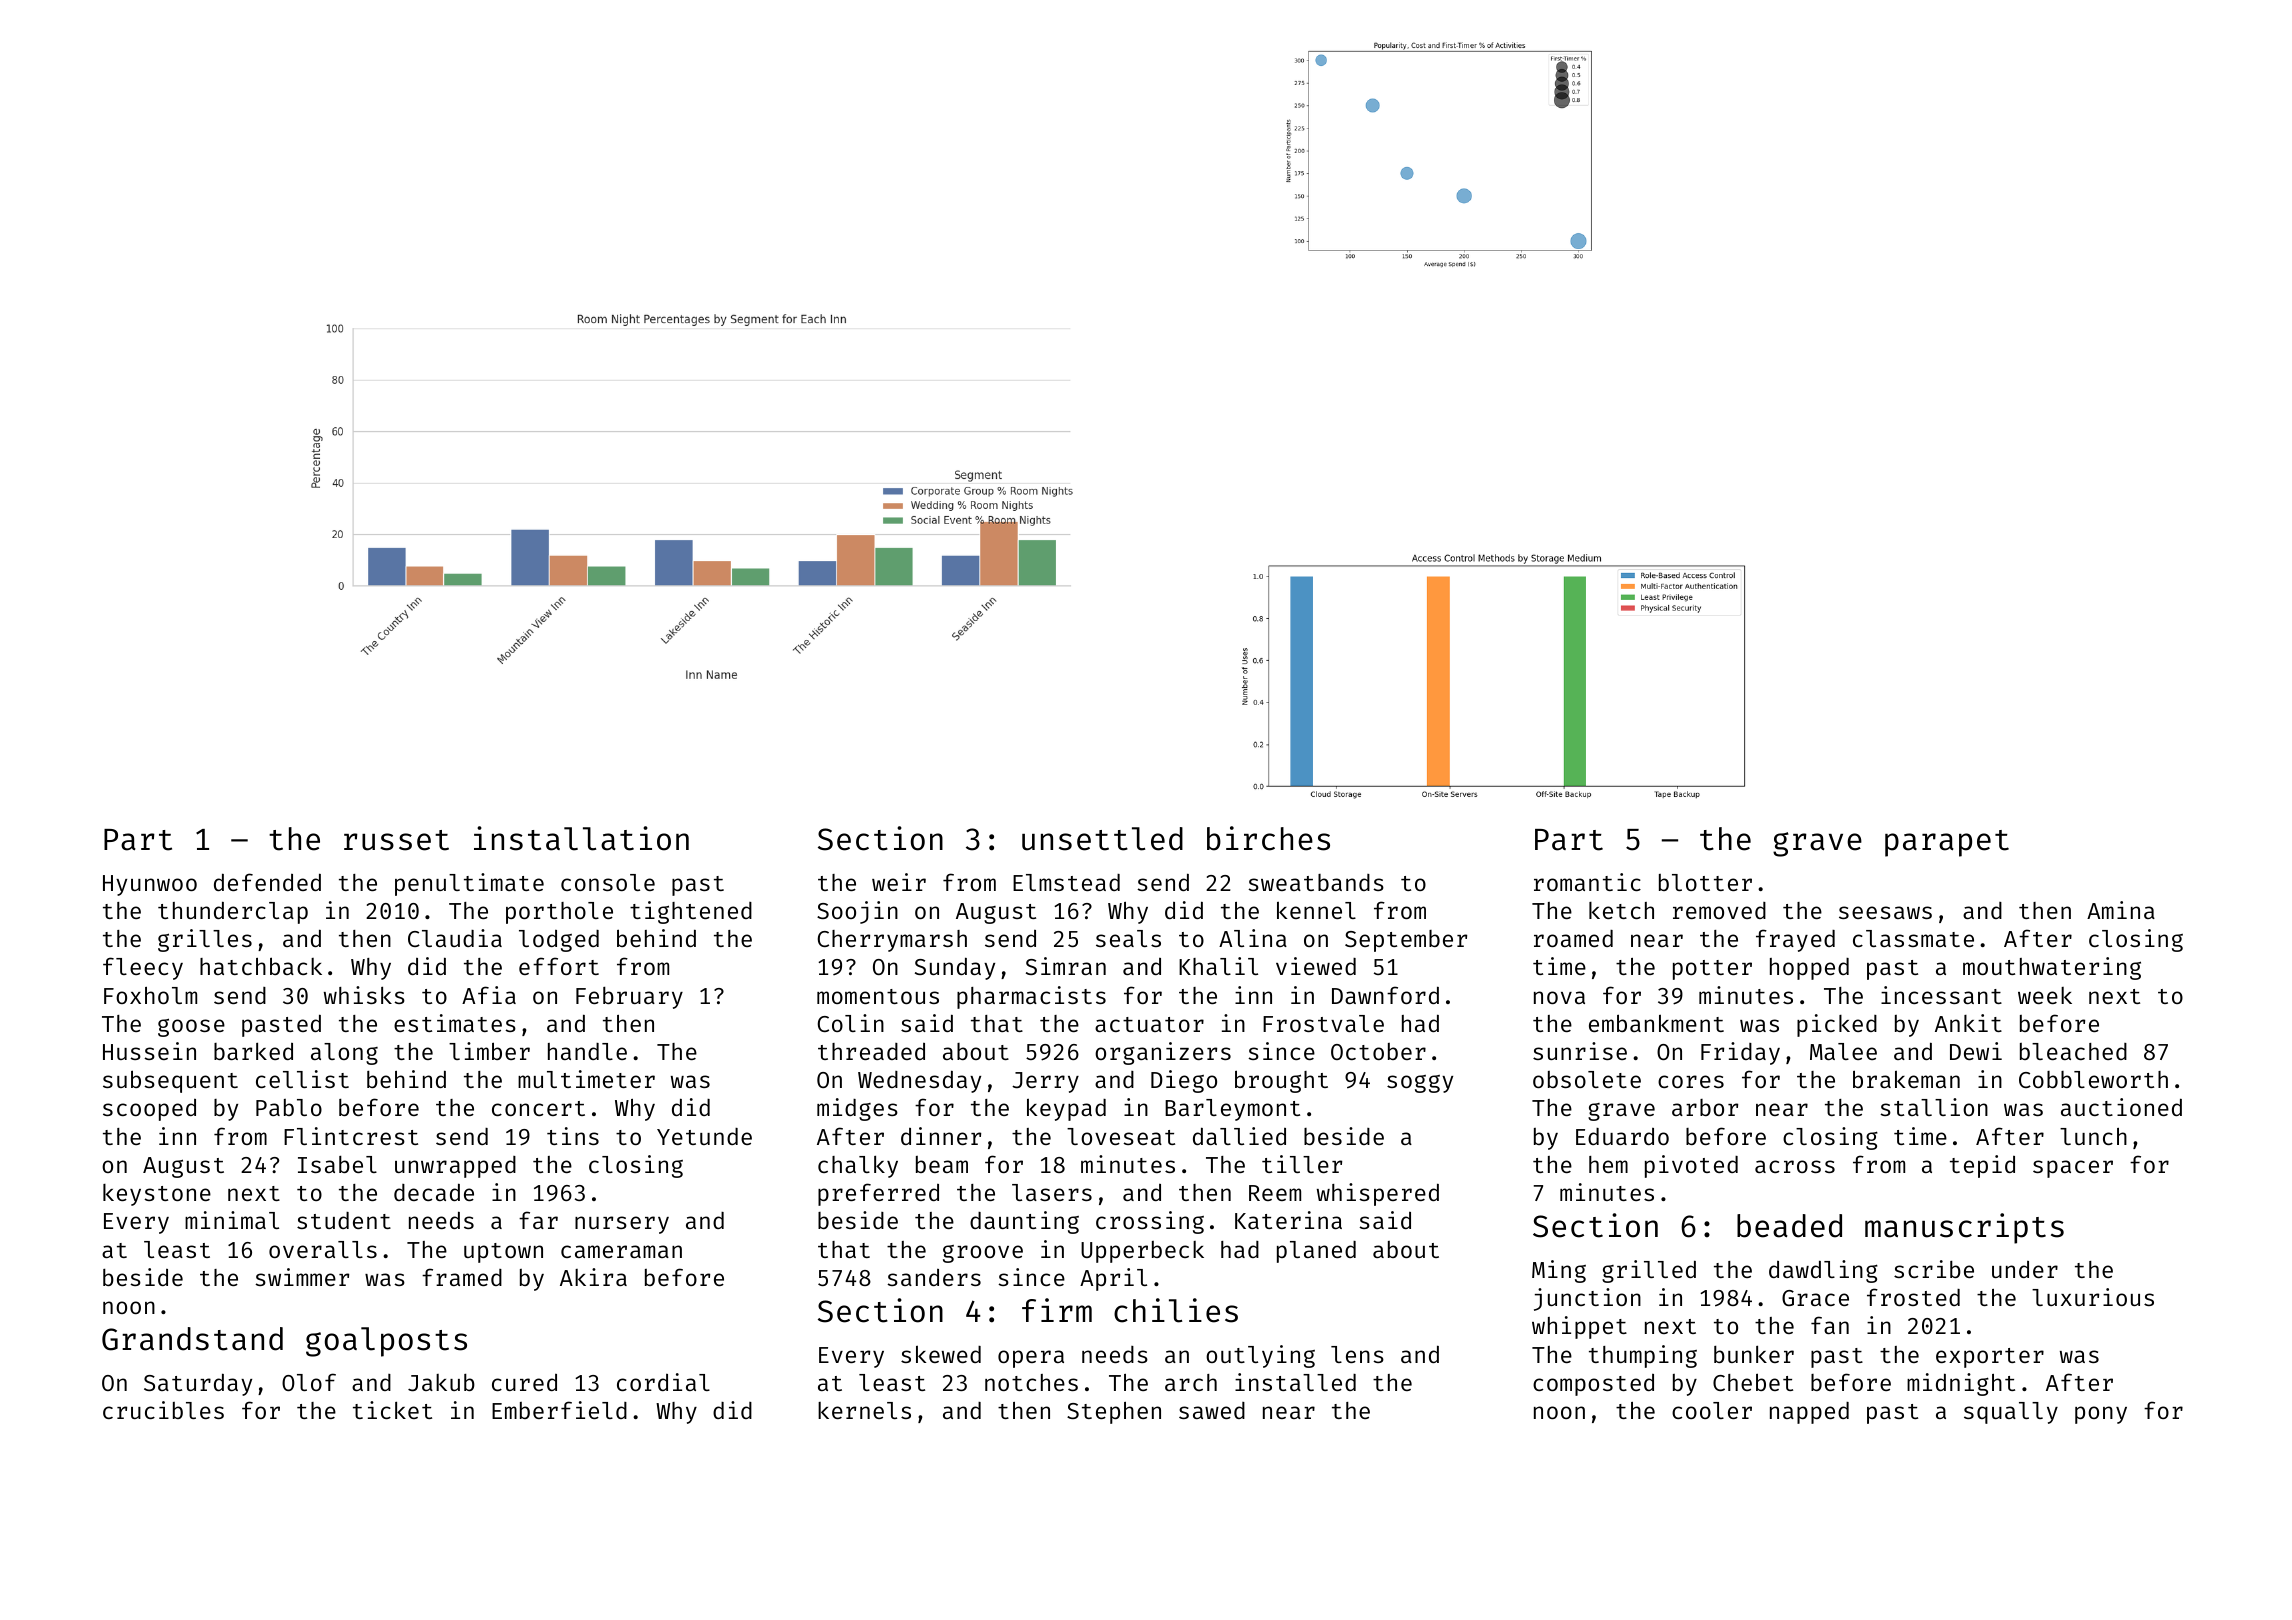  I want to click on russet, so click(396, 840).
